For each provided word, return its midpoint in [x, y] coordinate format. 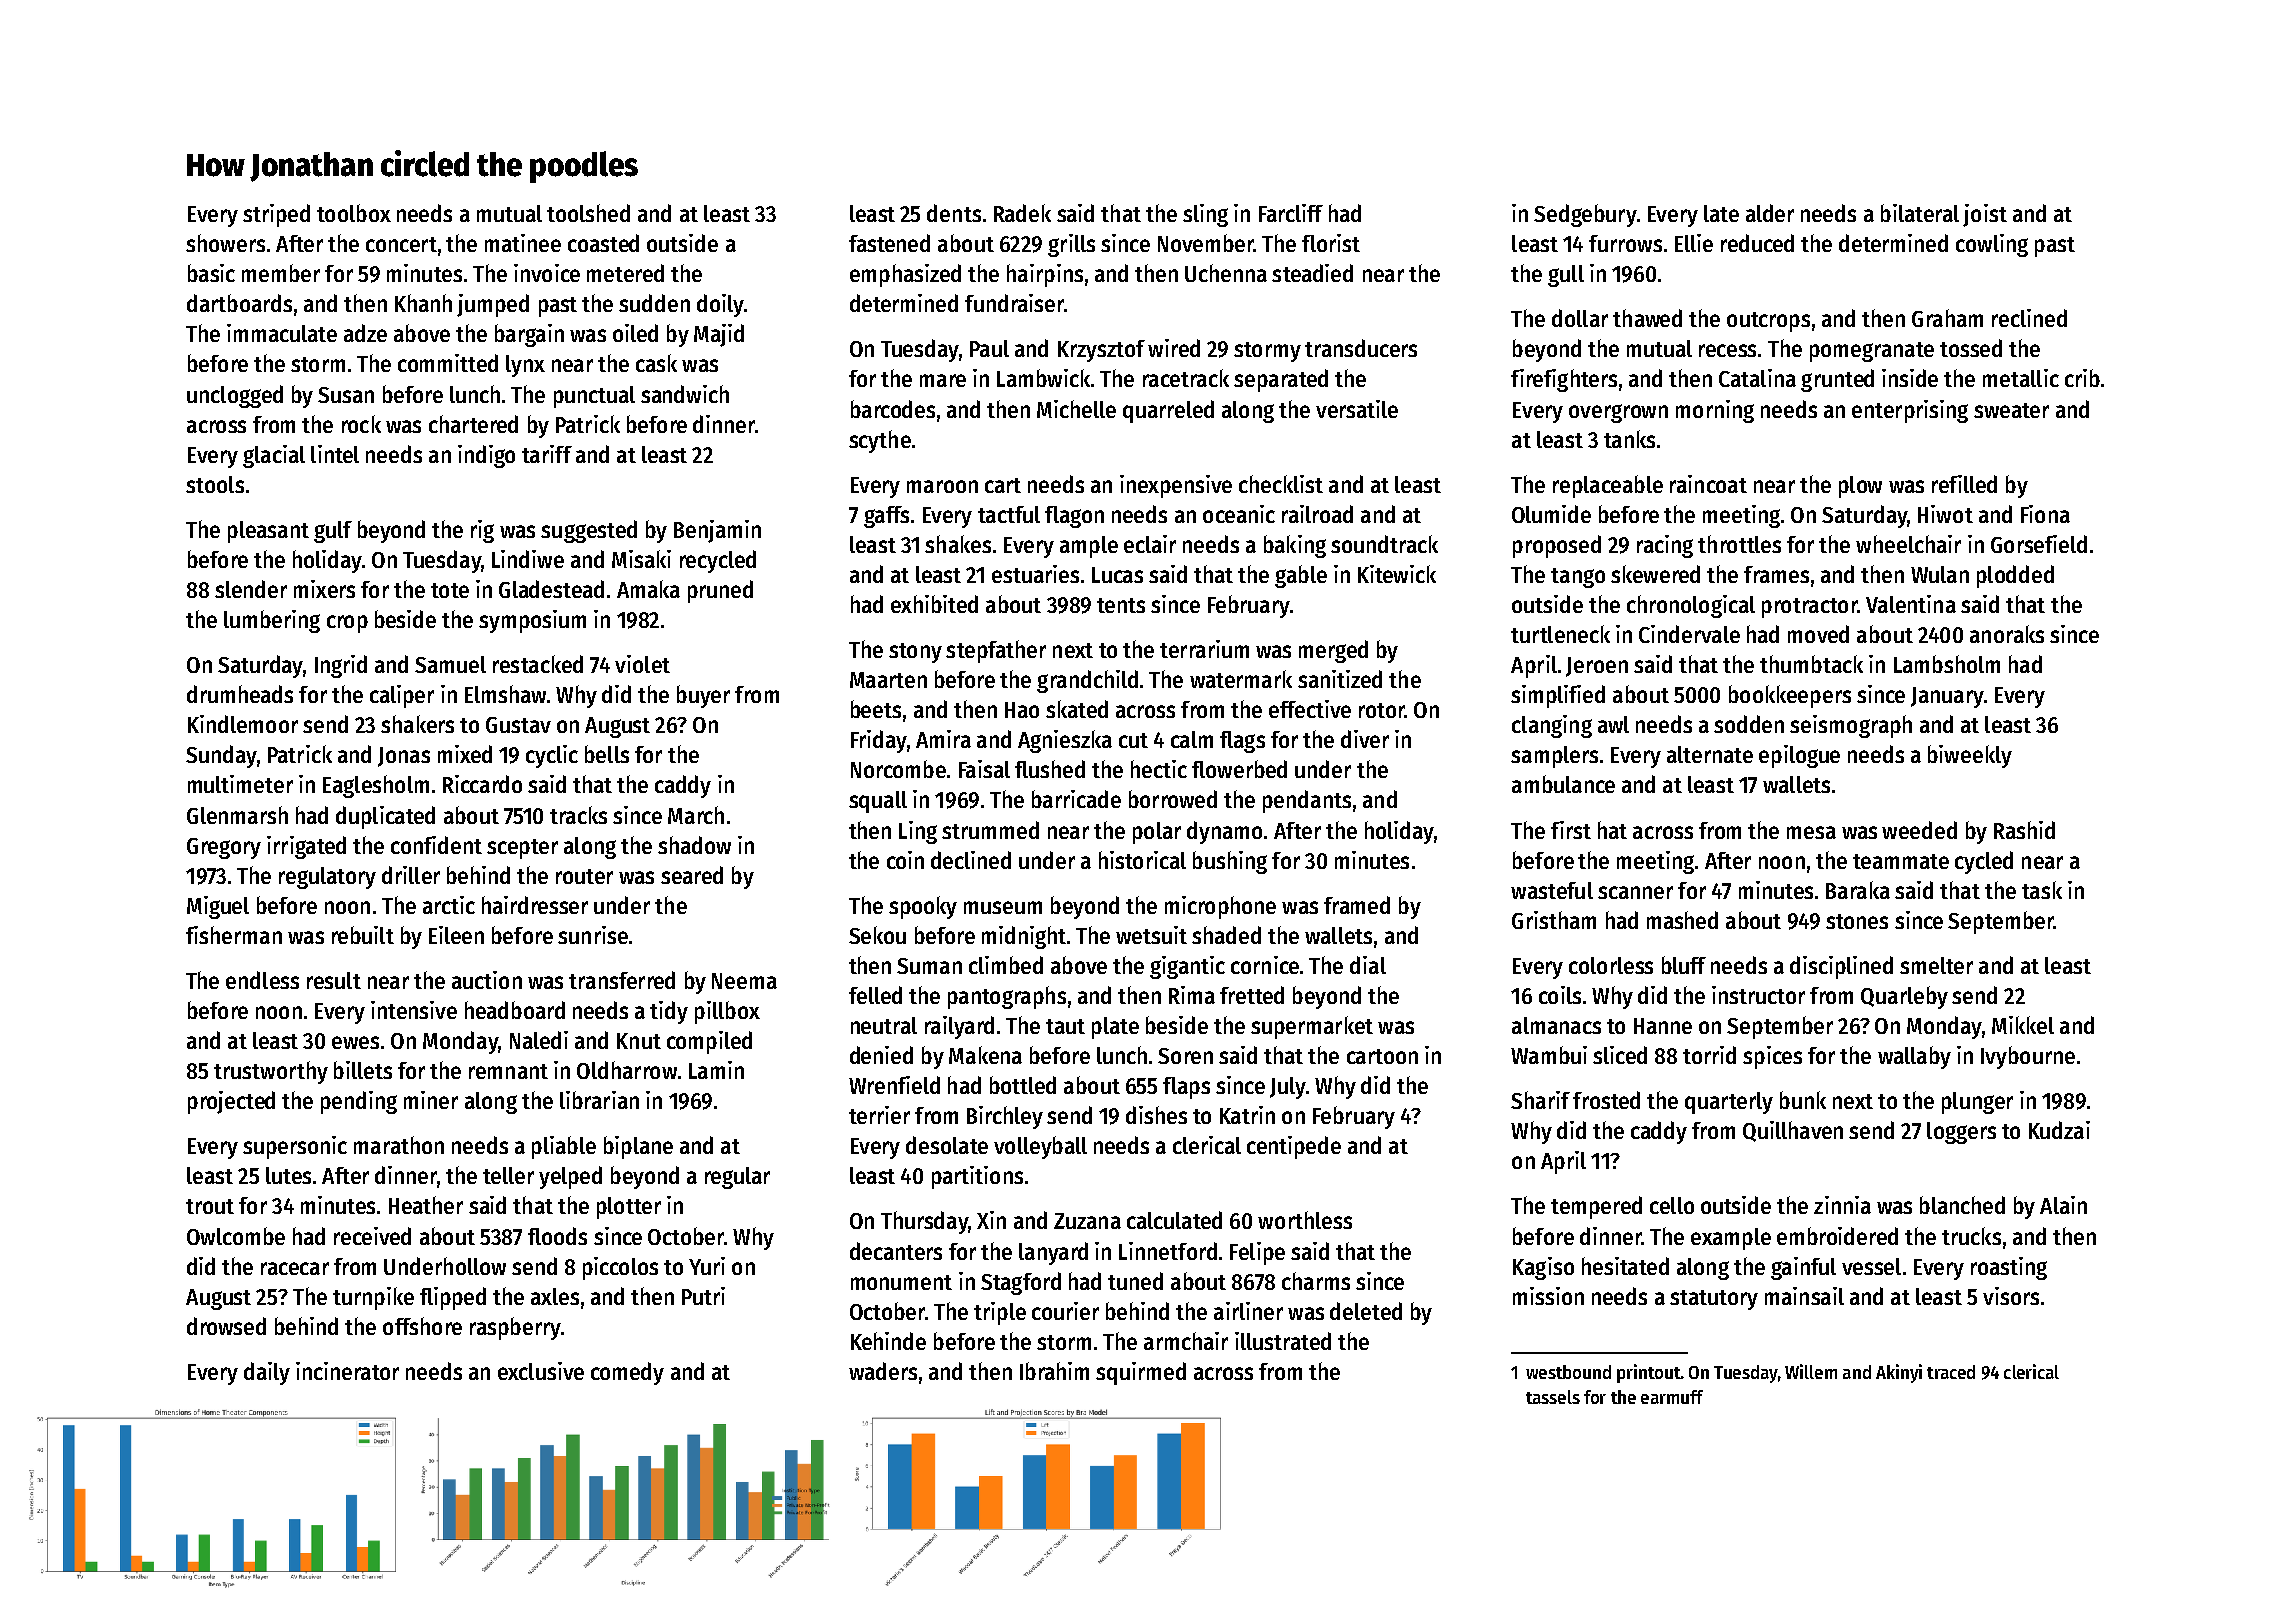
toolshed [588, 213]
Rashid [2024, 830]
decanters [896, 1251]
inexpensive [1176, 486]
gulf [333, 532]
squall [878, 802]
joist [1985, 215]
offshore [422, 1326]
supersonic [295, 1147]
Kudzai [2059, 1130]
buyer [703, 696]
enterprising [1910, 411]
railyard [959, 1027]
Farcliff [1291, 213]
